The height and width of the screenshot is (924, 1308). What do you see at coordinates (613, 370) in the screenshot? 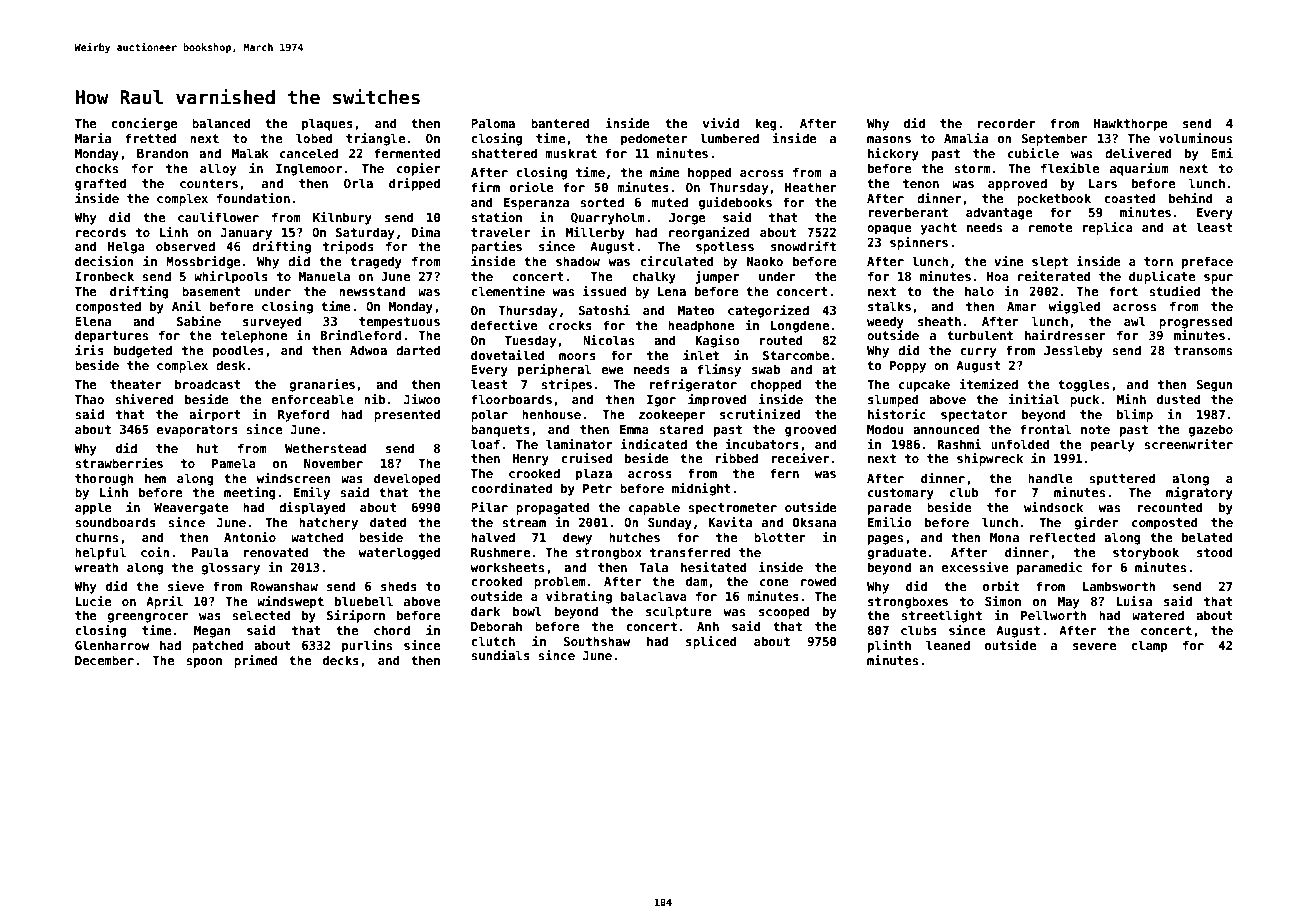
I see `ewe` at bounding box center [613, 370].
